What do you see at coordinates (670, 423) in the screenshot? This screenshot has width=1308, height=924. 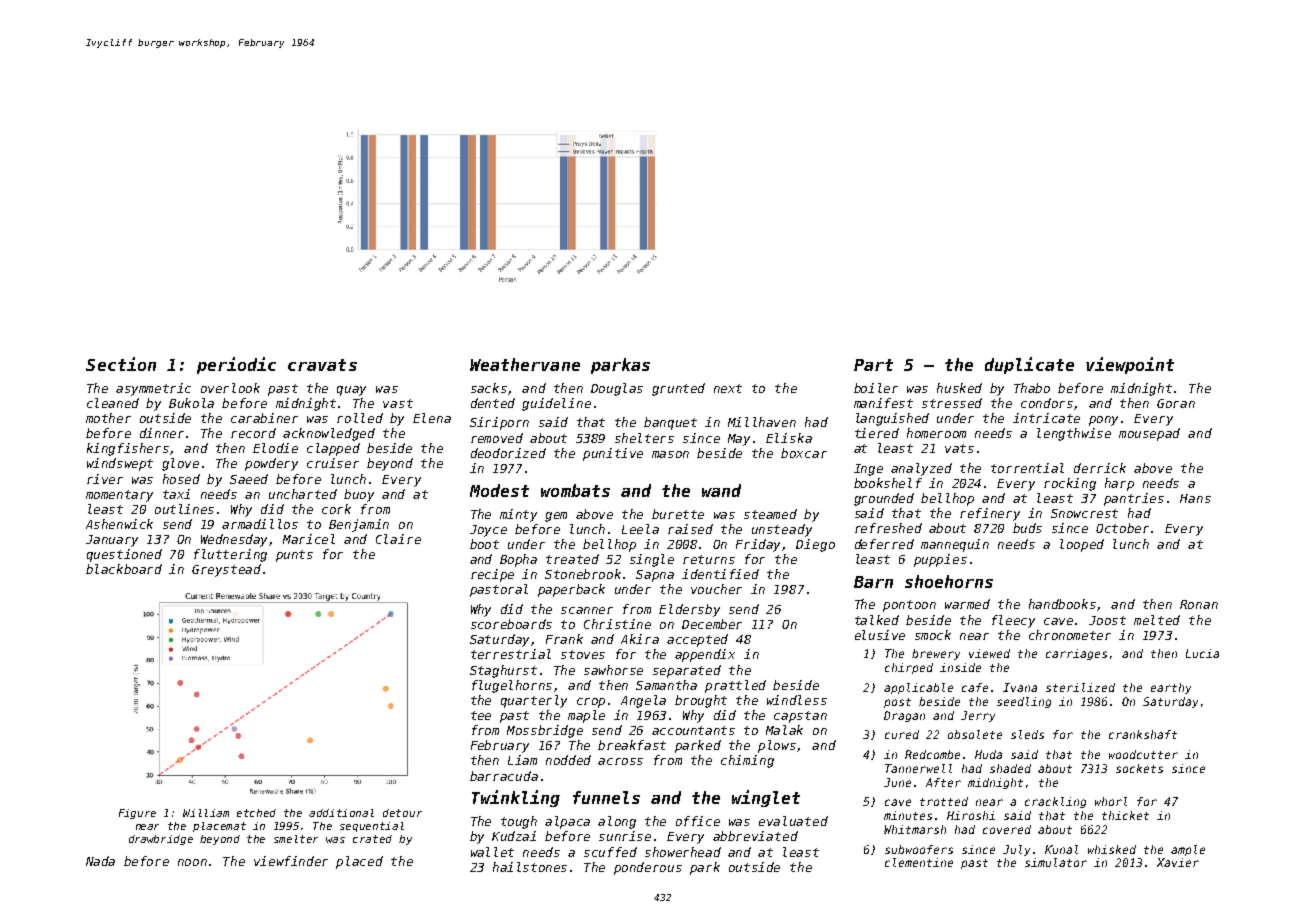 I see `banquet` at bounding box center [670, 423].
